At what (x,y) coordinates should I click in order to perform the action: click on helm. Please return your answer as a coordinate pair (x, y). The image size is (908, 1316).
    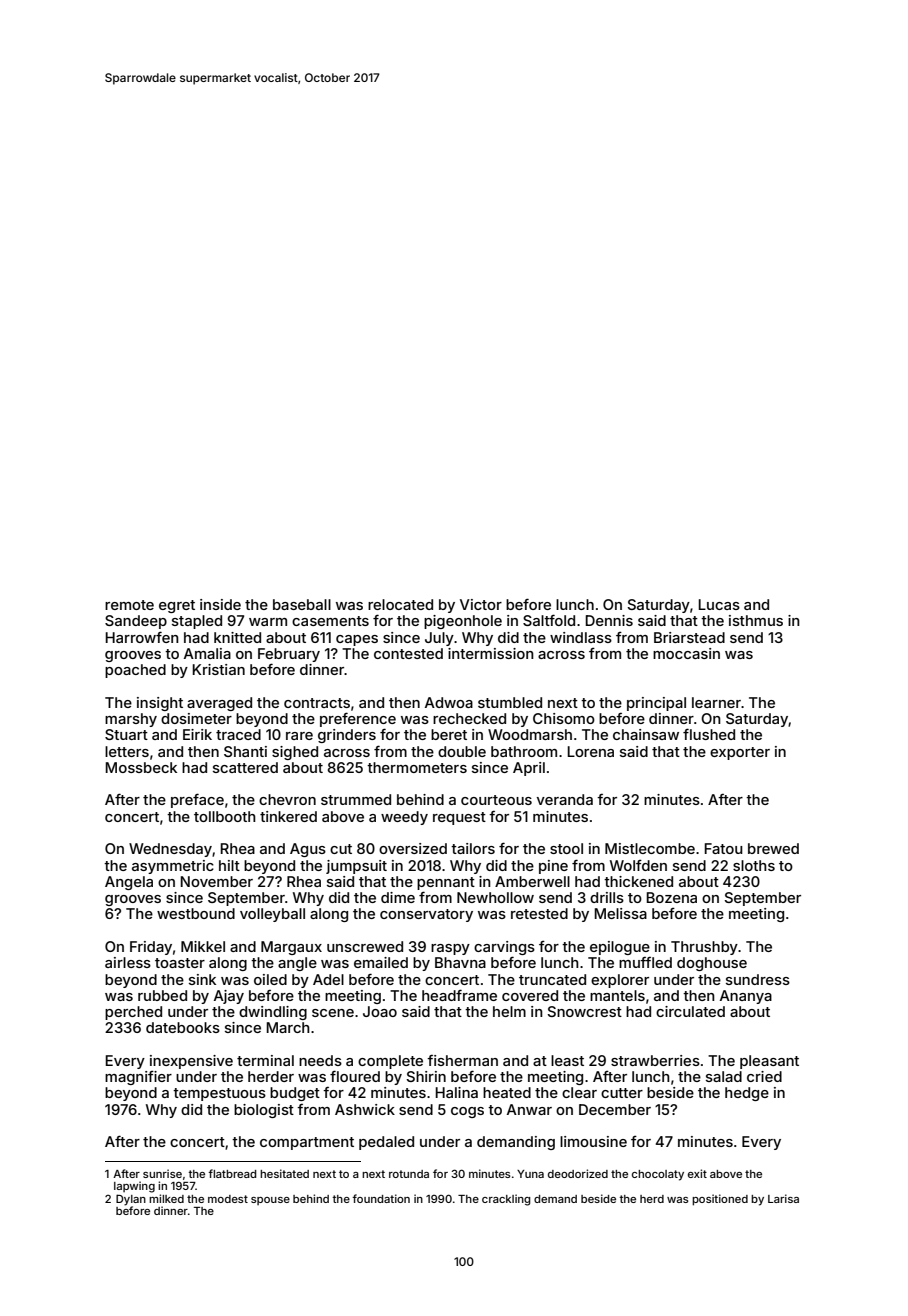
    Looking at the image, I should click on (509, 1011).
